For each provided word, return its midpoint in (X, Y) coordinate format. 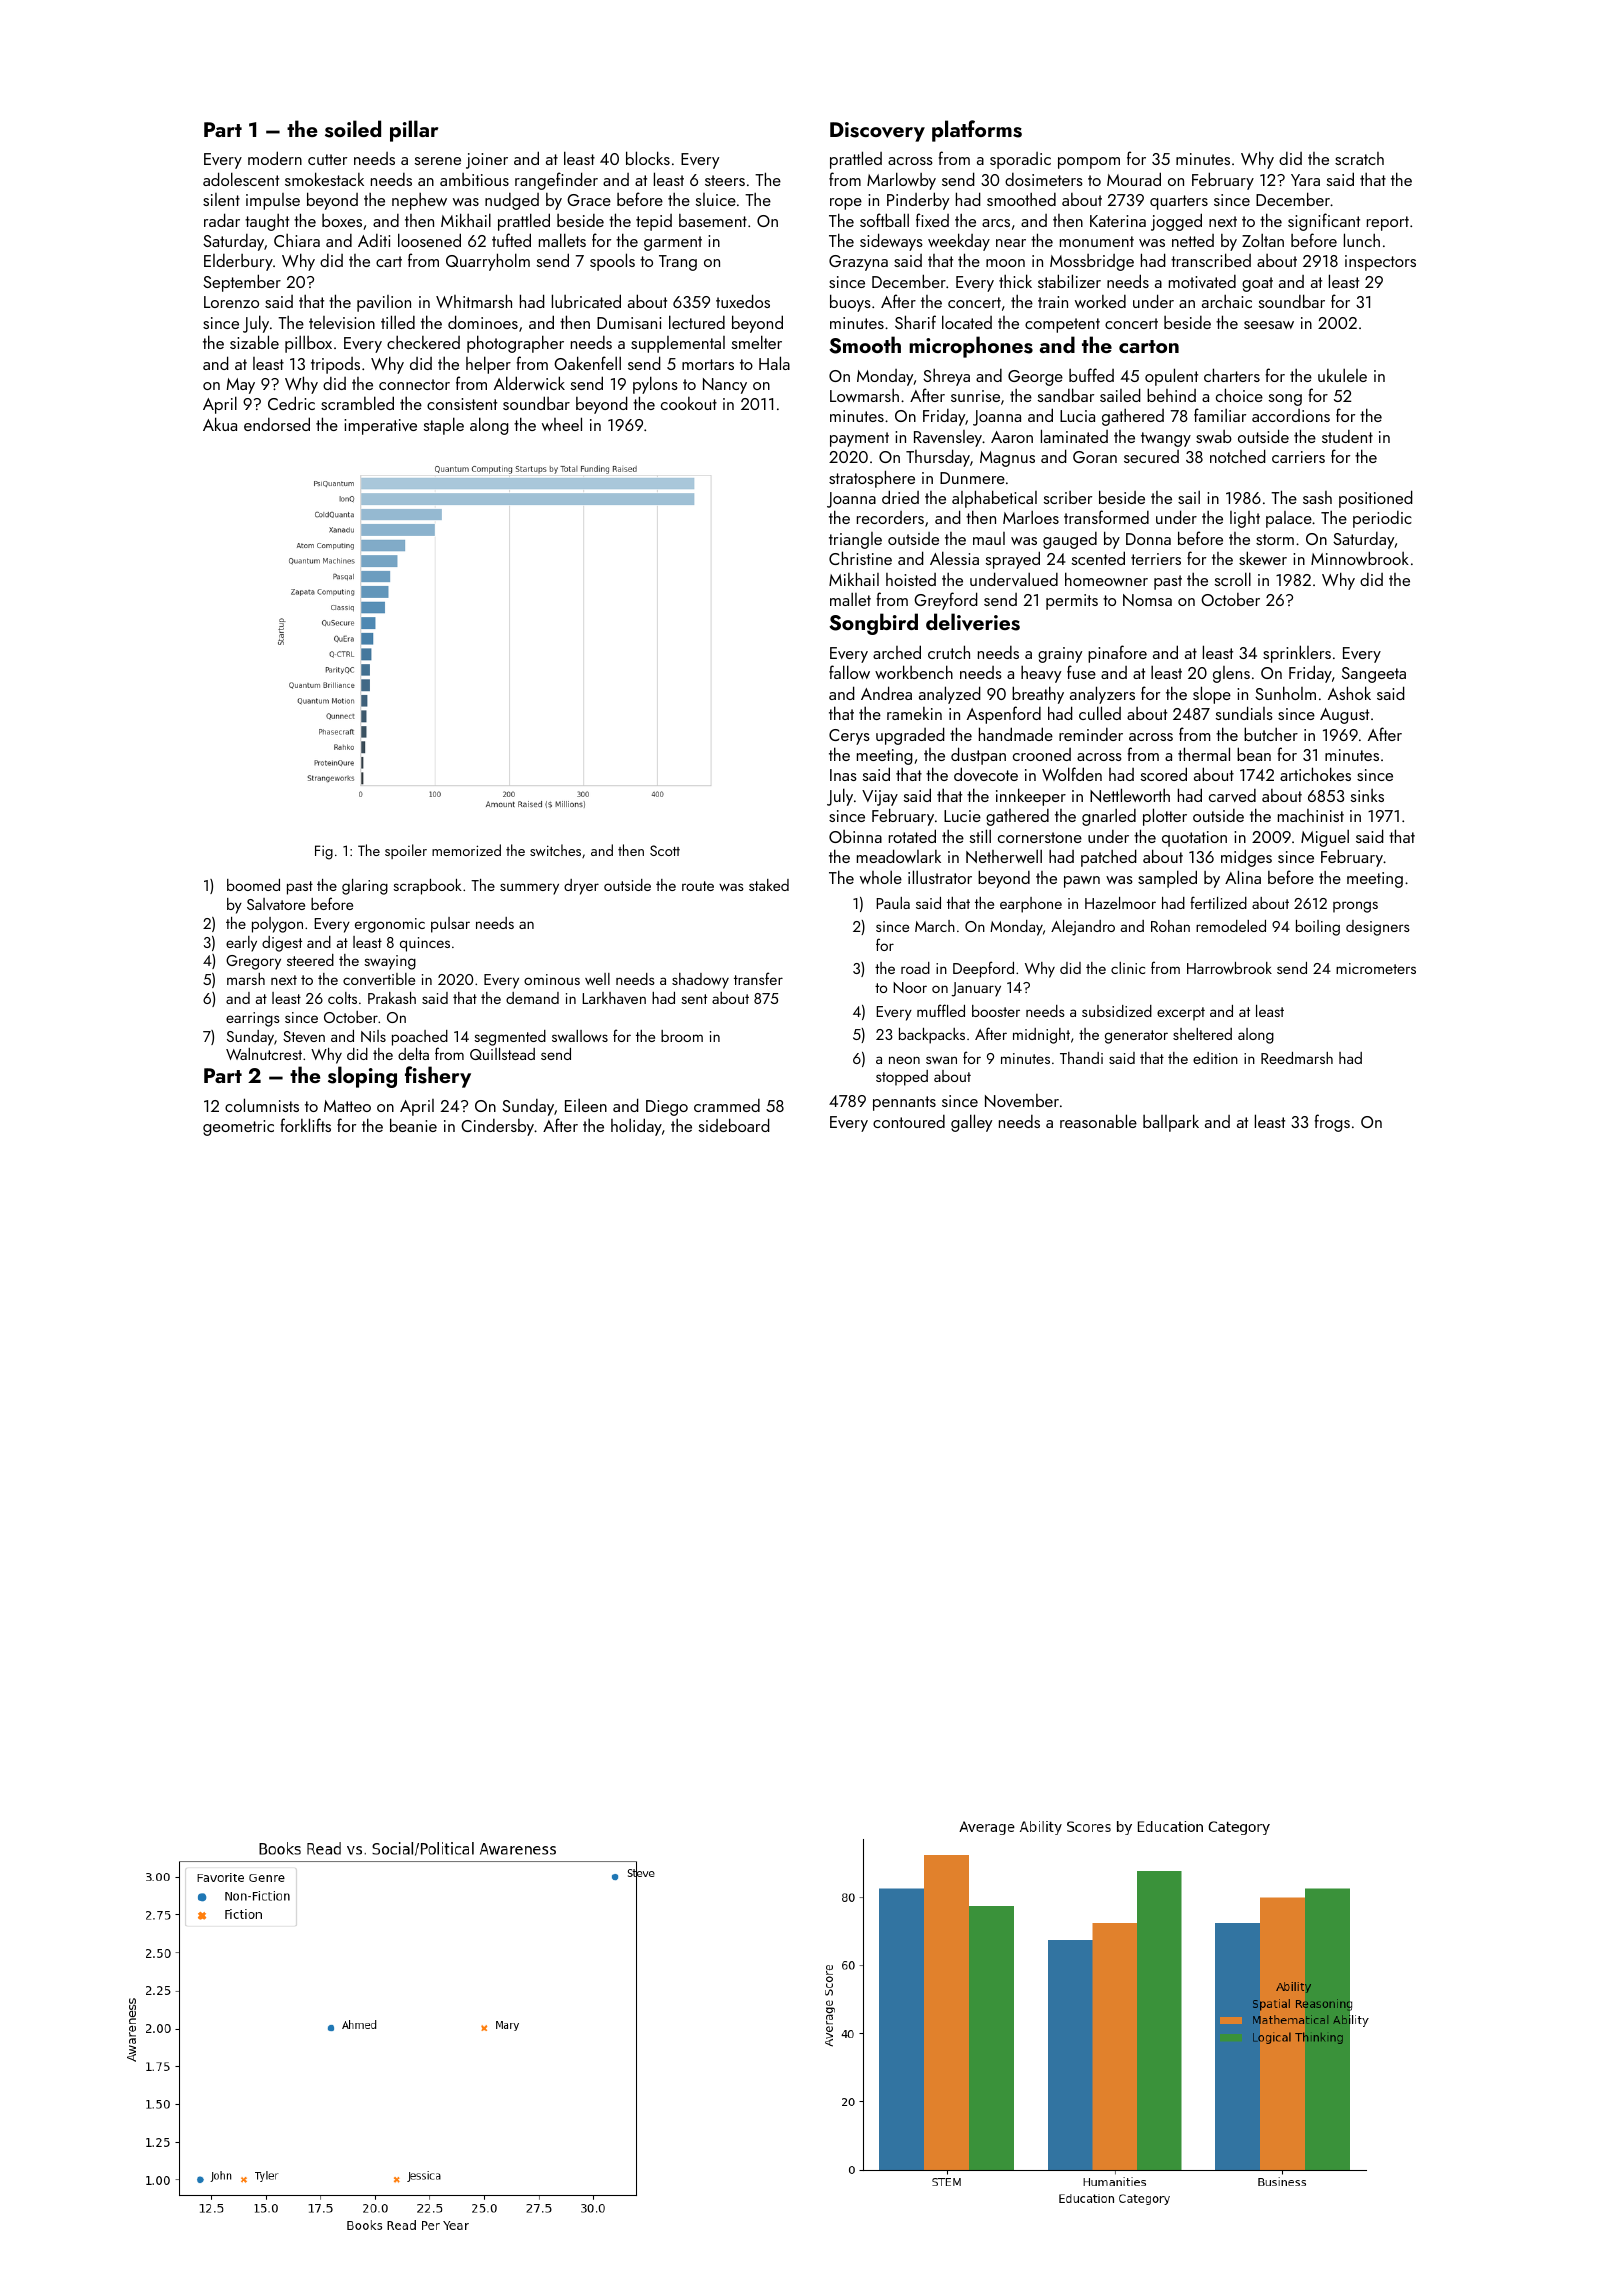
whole (881, 877)
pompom (1089, 163)
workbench (914, 672)
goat (1257, 284)
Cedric (291, 403)
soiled (353, 129)
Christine (860, 558)
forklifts (305, 1125)
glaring (365, 887)
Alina (1243, 877)
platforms (977, 131)
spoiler (406, 851)
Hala (774, 363)
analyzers (1102, 695)
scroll (1233, 579)
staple (444, 426)
